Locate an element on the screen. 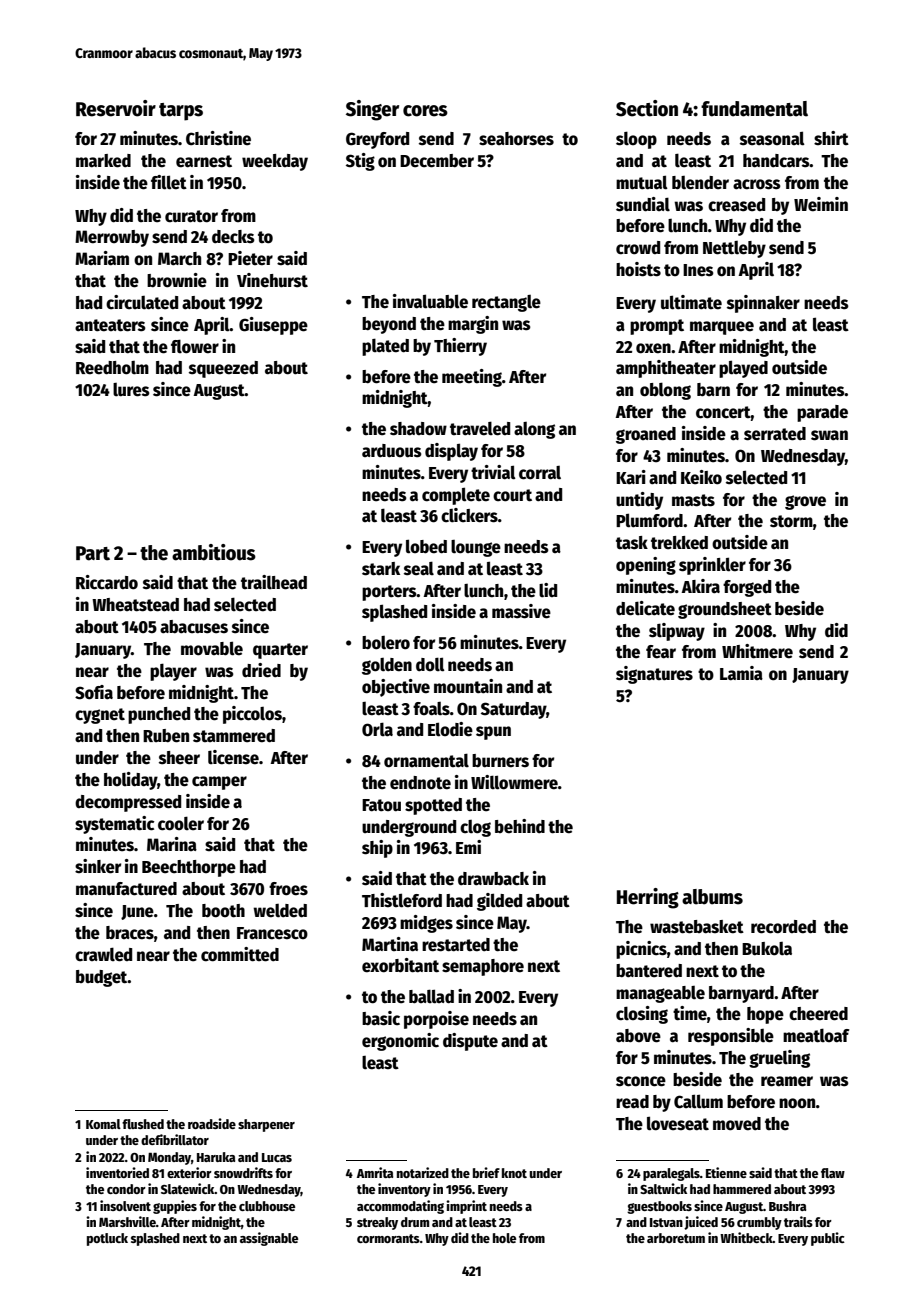 This screenshot has width=924, height=1308. noon is located at coordinates (797, 1103).
